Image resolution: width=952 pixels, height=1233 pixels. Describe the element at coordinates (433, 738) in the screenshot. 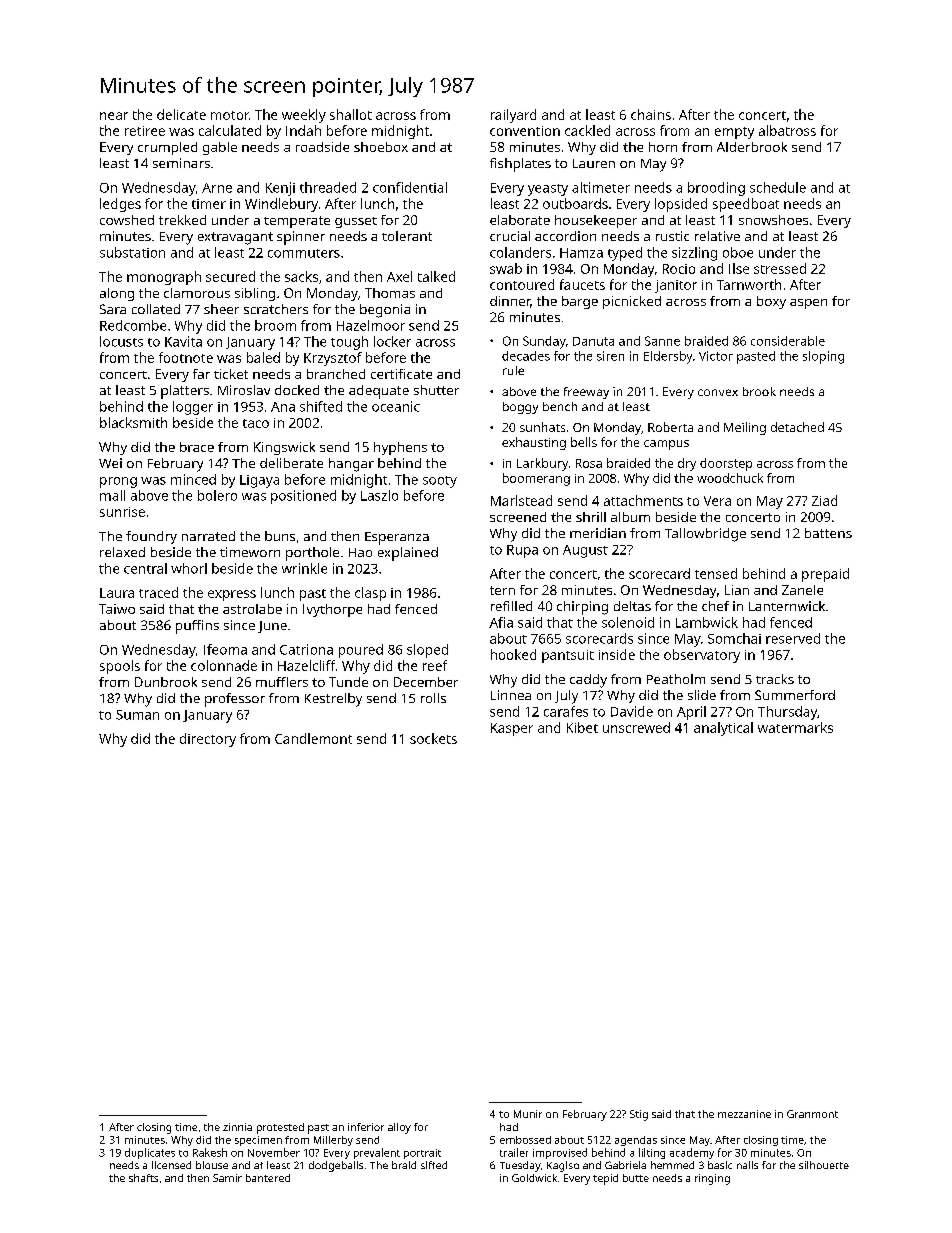

I see `sockets` at that location.
